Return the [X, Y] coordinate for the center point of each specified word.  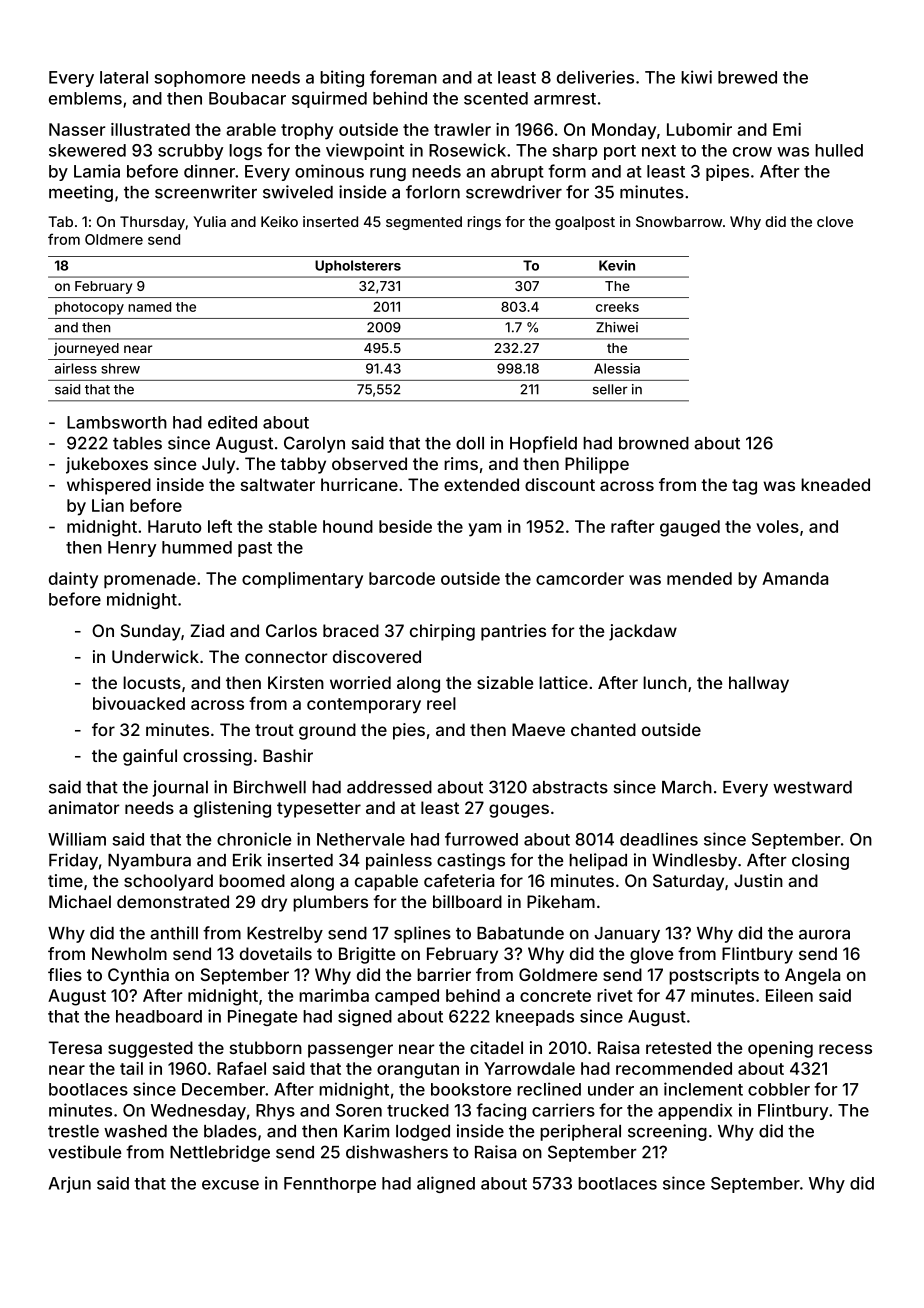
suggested [150, 1049]
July [218, 465]
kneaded [835, 484]
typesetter [319, 810]
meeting [81, 193]
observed [369, 463]
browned [654, 443]
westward [812, 787]
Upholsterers [358, 266]
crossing [217, 757]
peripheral [580, 1132]
